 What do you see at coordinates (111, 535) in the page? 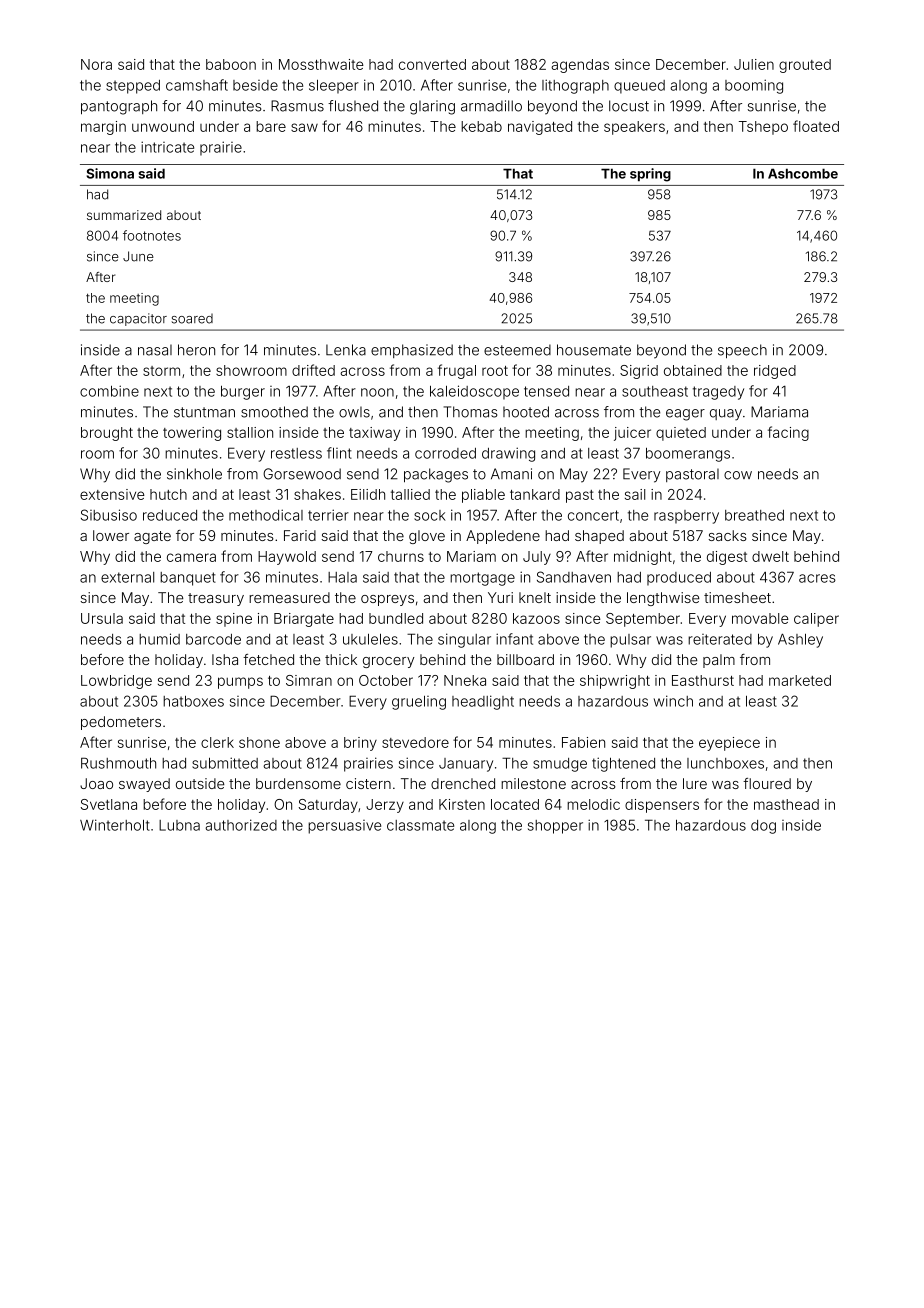
I see `lower` at bounding box center [111, 535].
